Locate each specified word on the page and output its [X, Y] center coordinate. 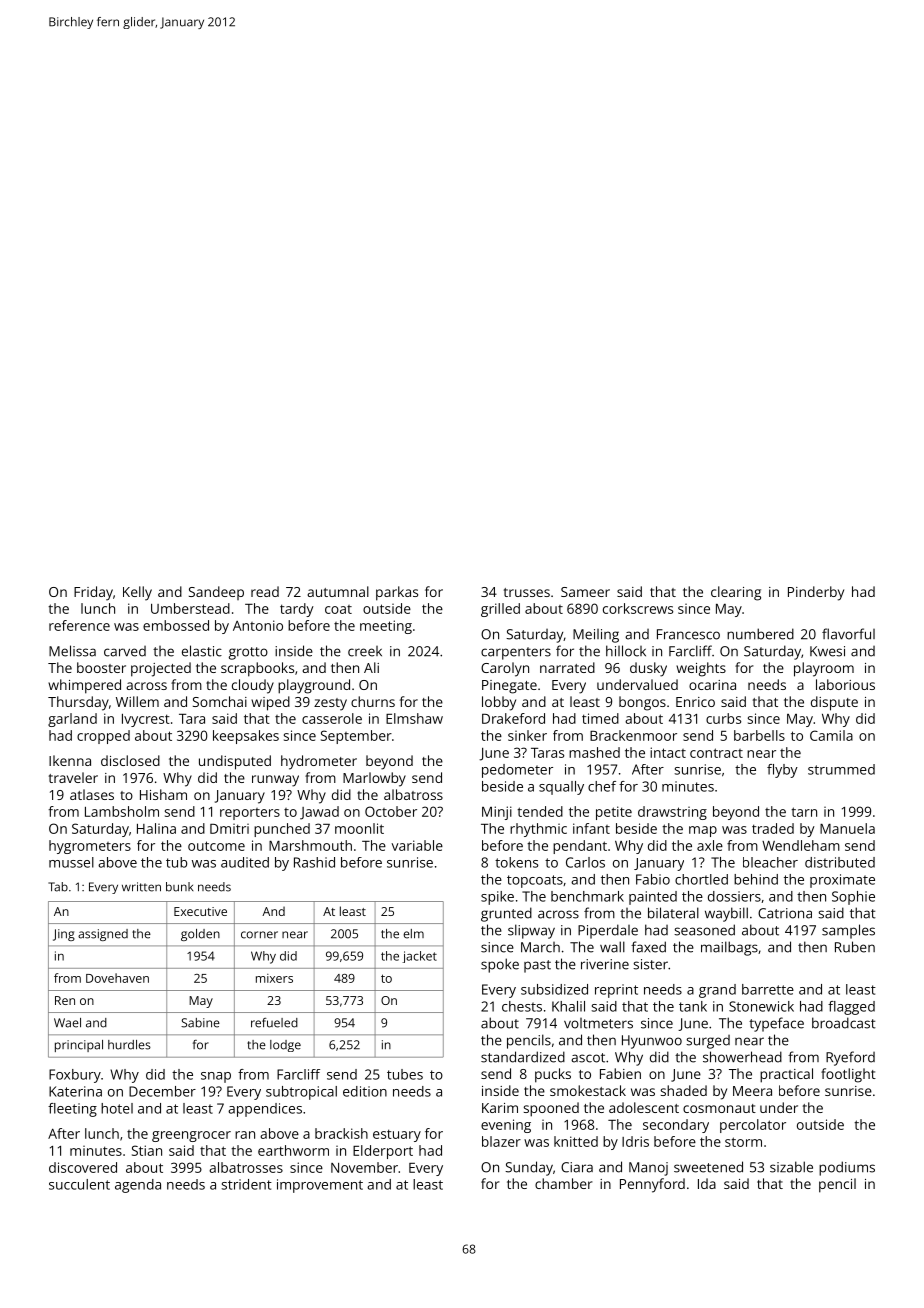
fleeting [72, 1110]
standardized [523, 1057]
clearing [736, 593]
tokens [516, 862]
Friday [93, 593]
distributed [840, 862]
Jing [64, 935]
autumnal [338, 591]
